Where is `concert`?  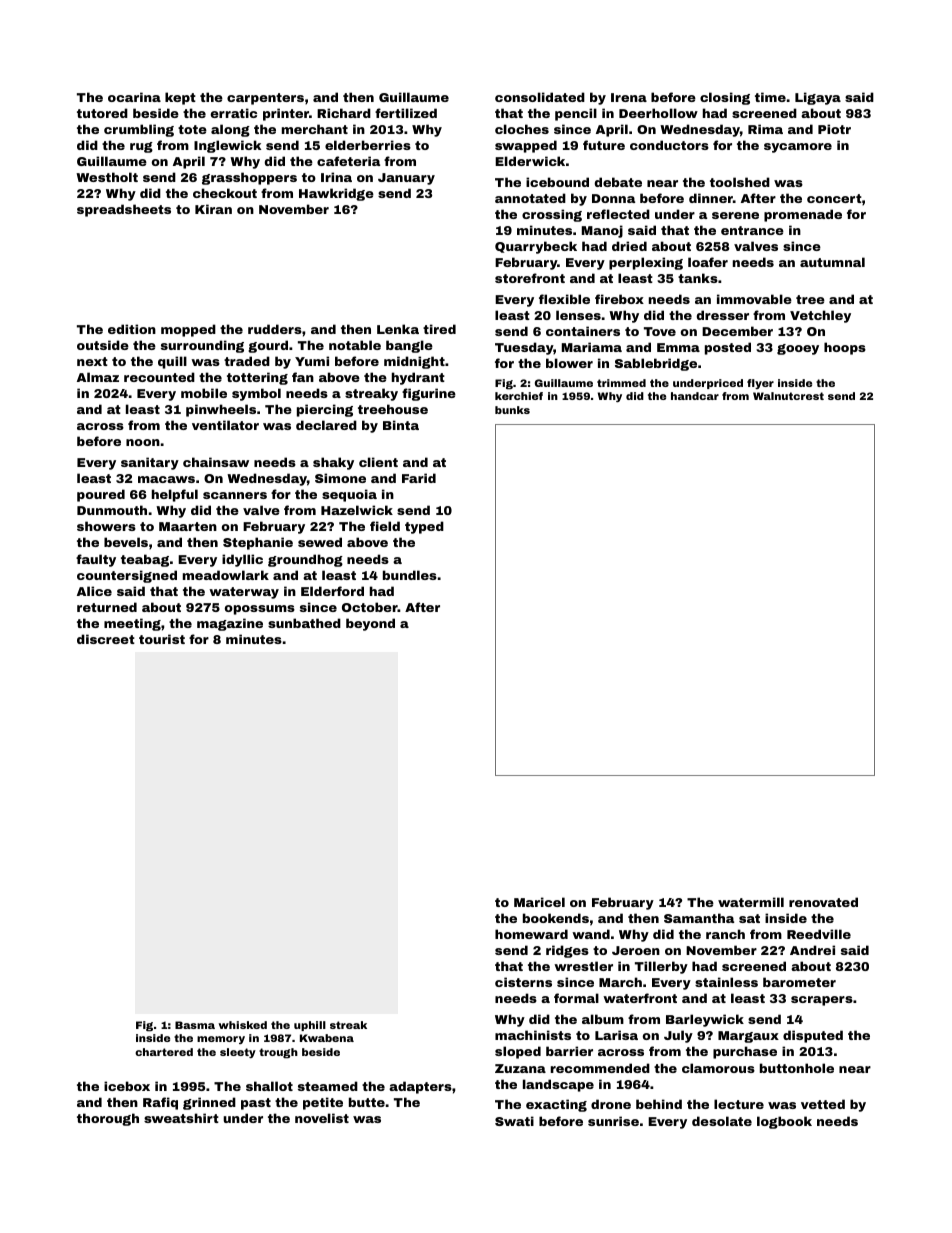
concert is located at coordinates (834, 198).
